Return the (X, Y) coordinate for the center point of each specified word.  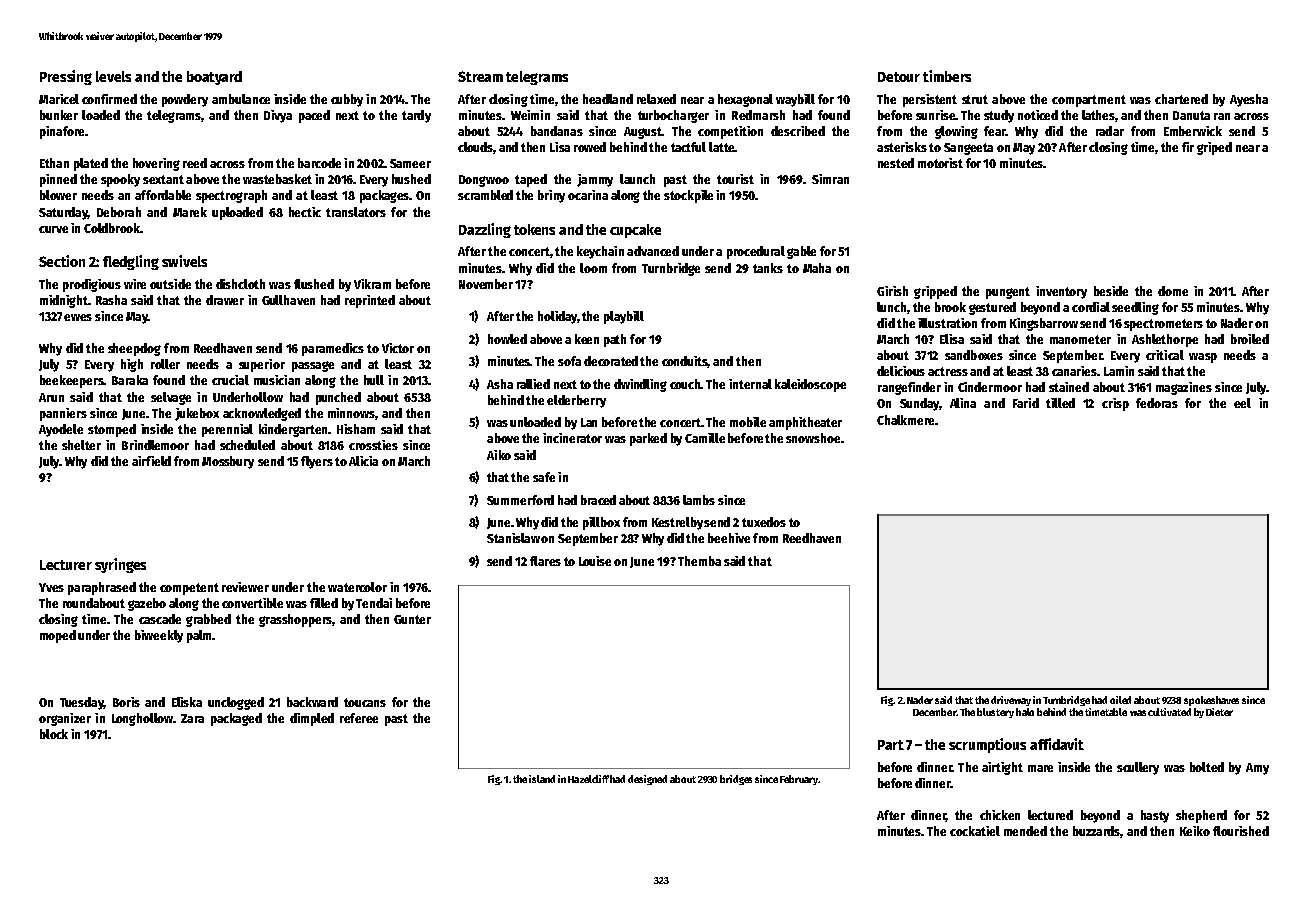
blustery (995, 713)
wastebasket (277, 179)
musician (277, 380)
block (54, 734)
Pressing (66, 77)
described (798, 131)
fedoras (1157, 403)
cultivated (1169, 712)
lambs (699, 500)
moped (58, 636)
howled (507, 339)
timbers (947, 76)
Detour (899, 77)
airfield (151, 461)
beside (1111, 291)
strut (975, 99)
